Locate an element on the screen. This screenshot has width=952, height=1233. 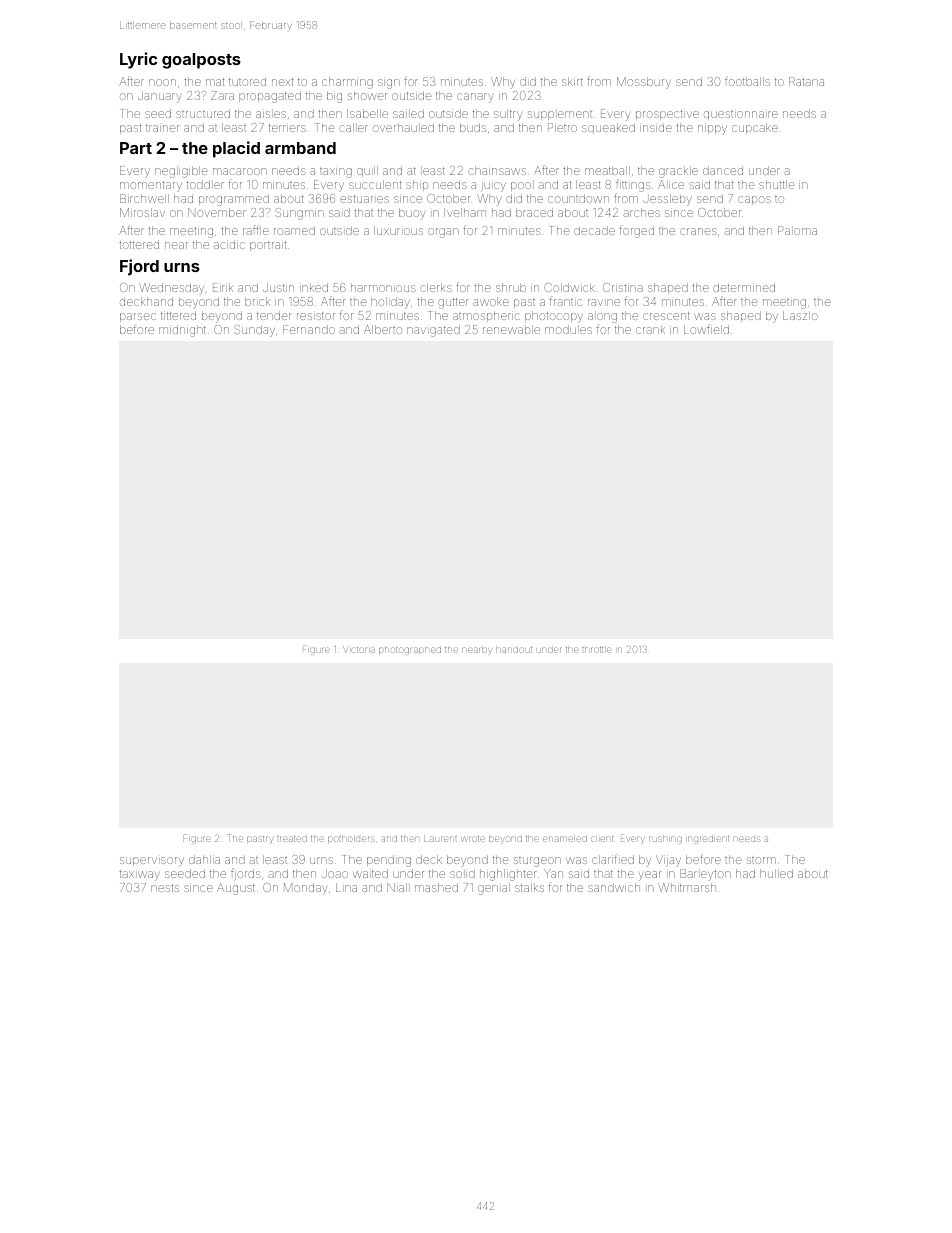
August is located at coordinates (236, 889).
